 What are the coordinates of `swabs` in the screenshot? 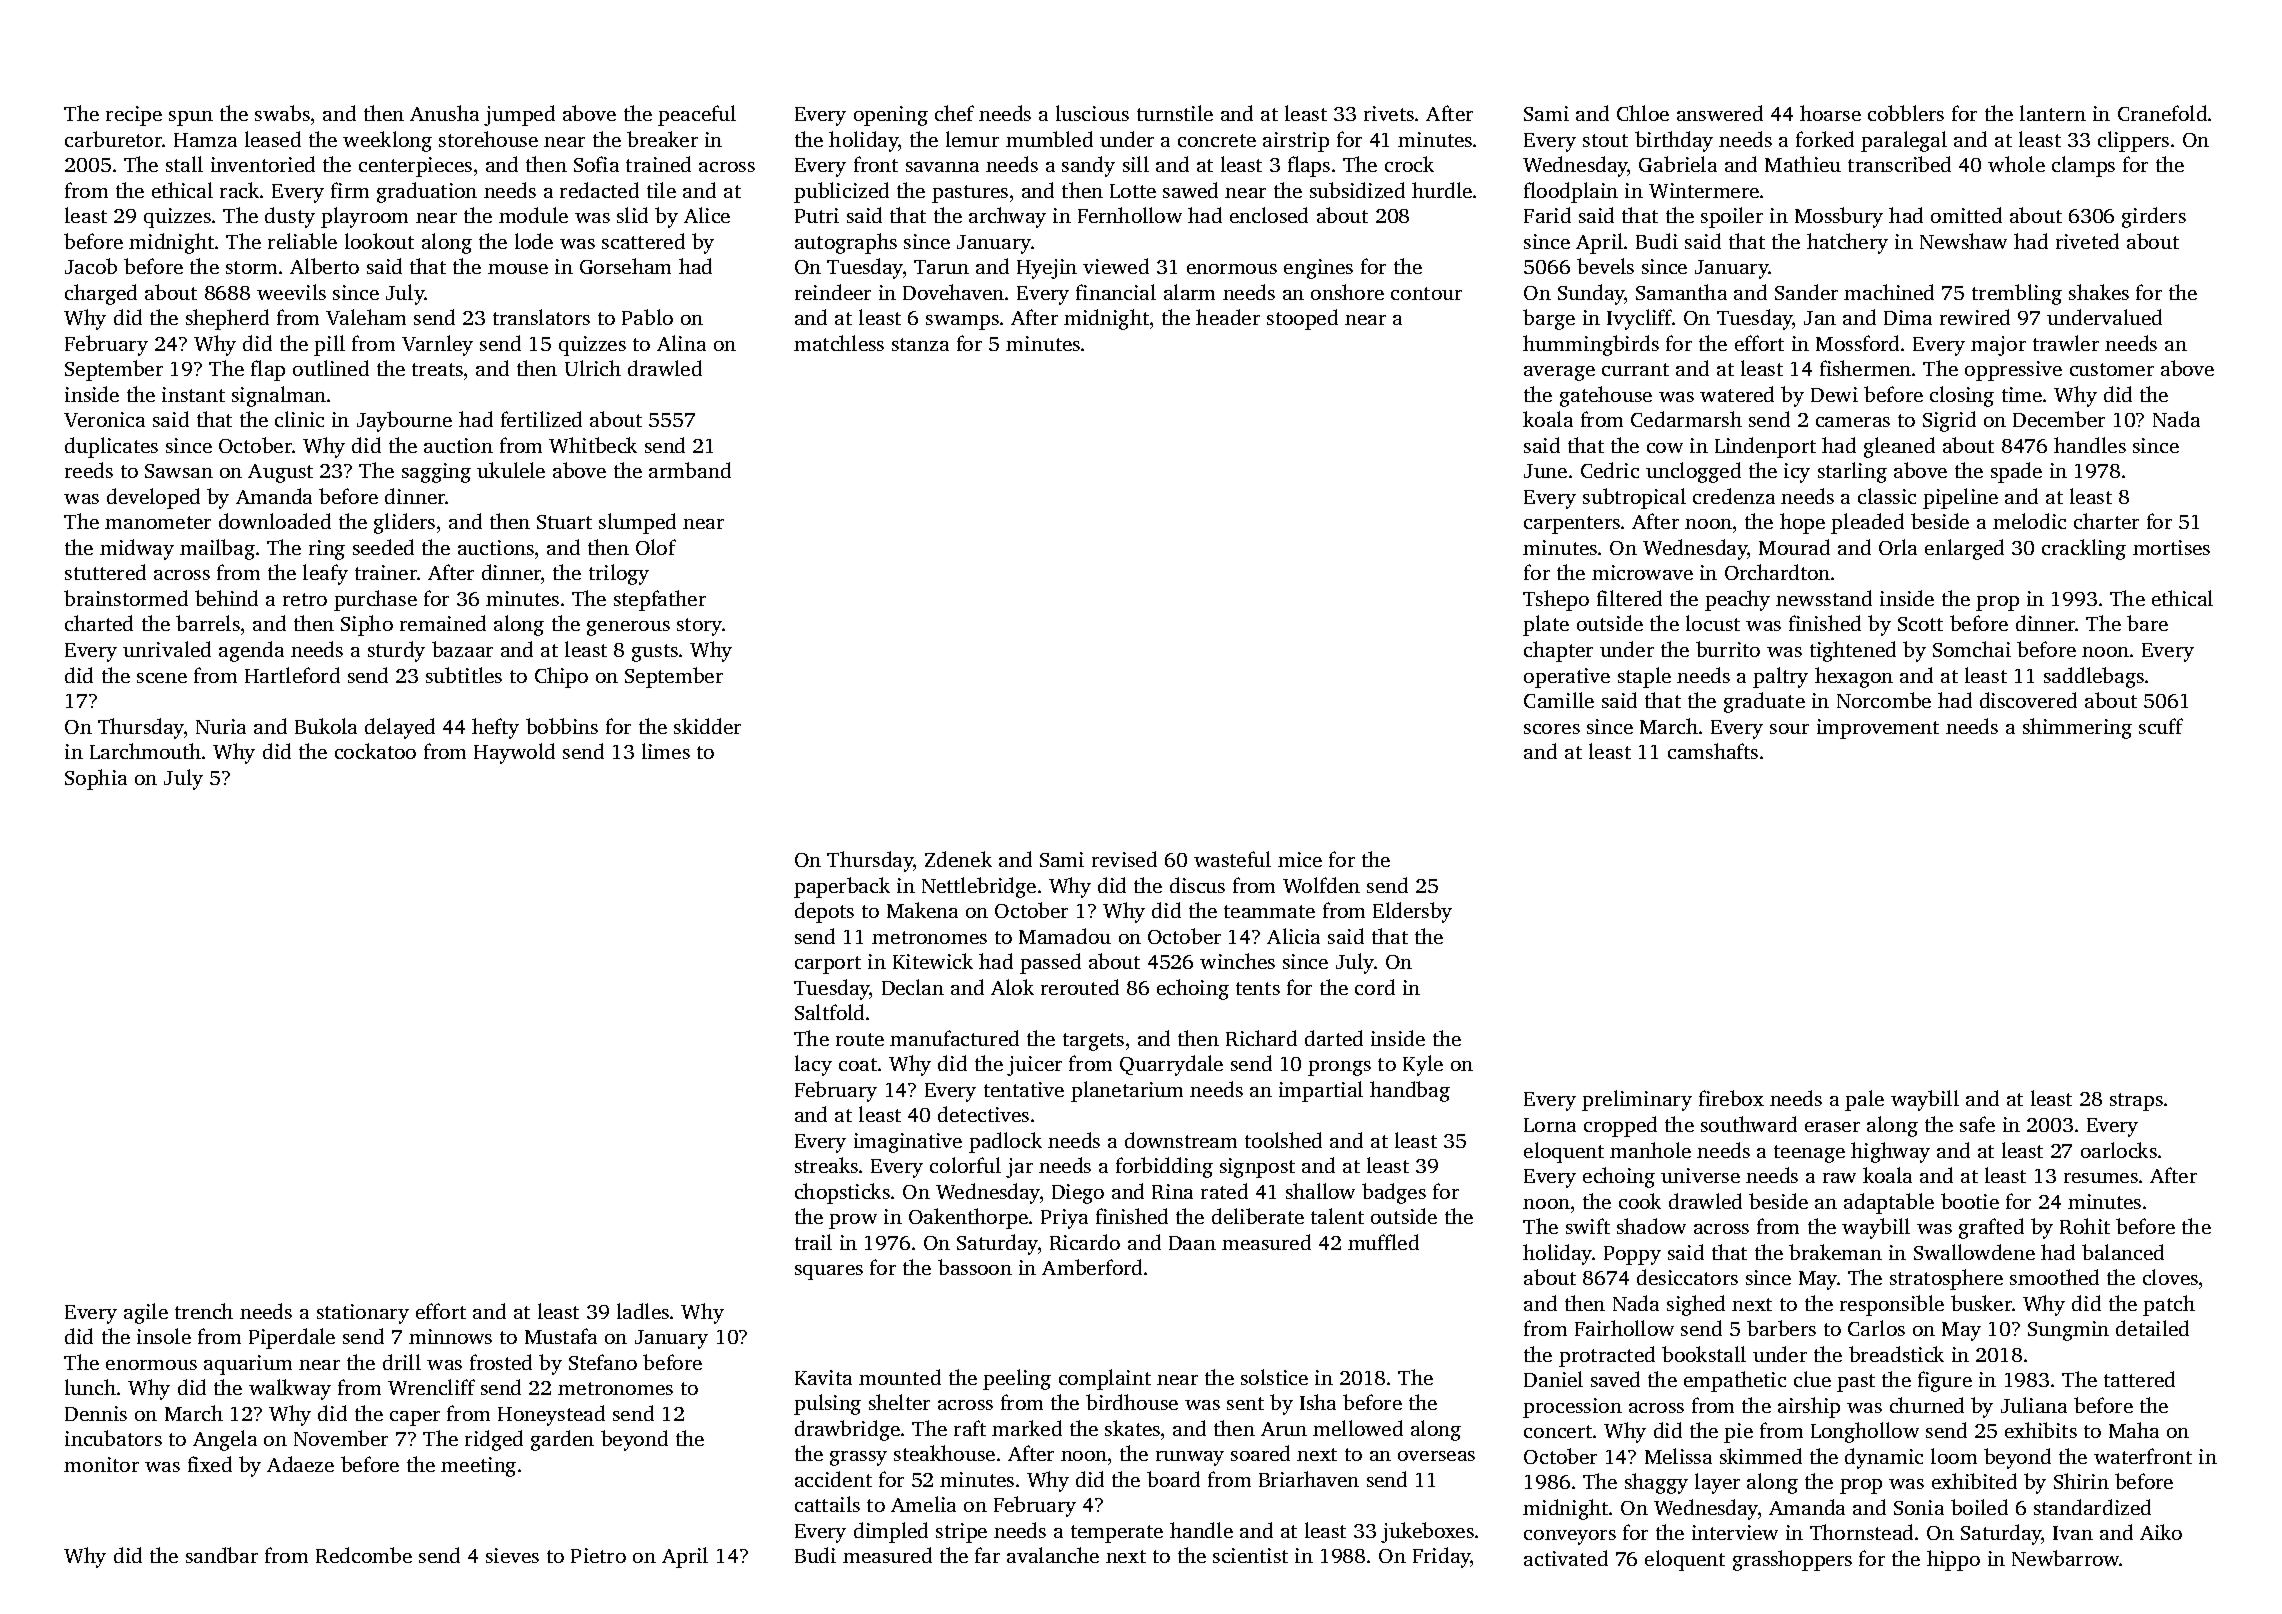 It's located at (282, 113).
